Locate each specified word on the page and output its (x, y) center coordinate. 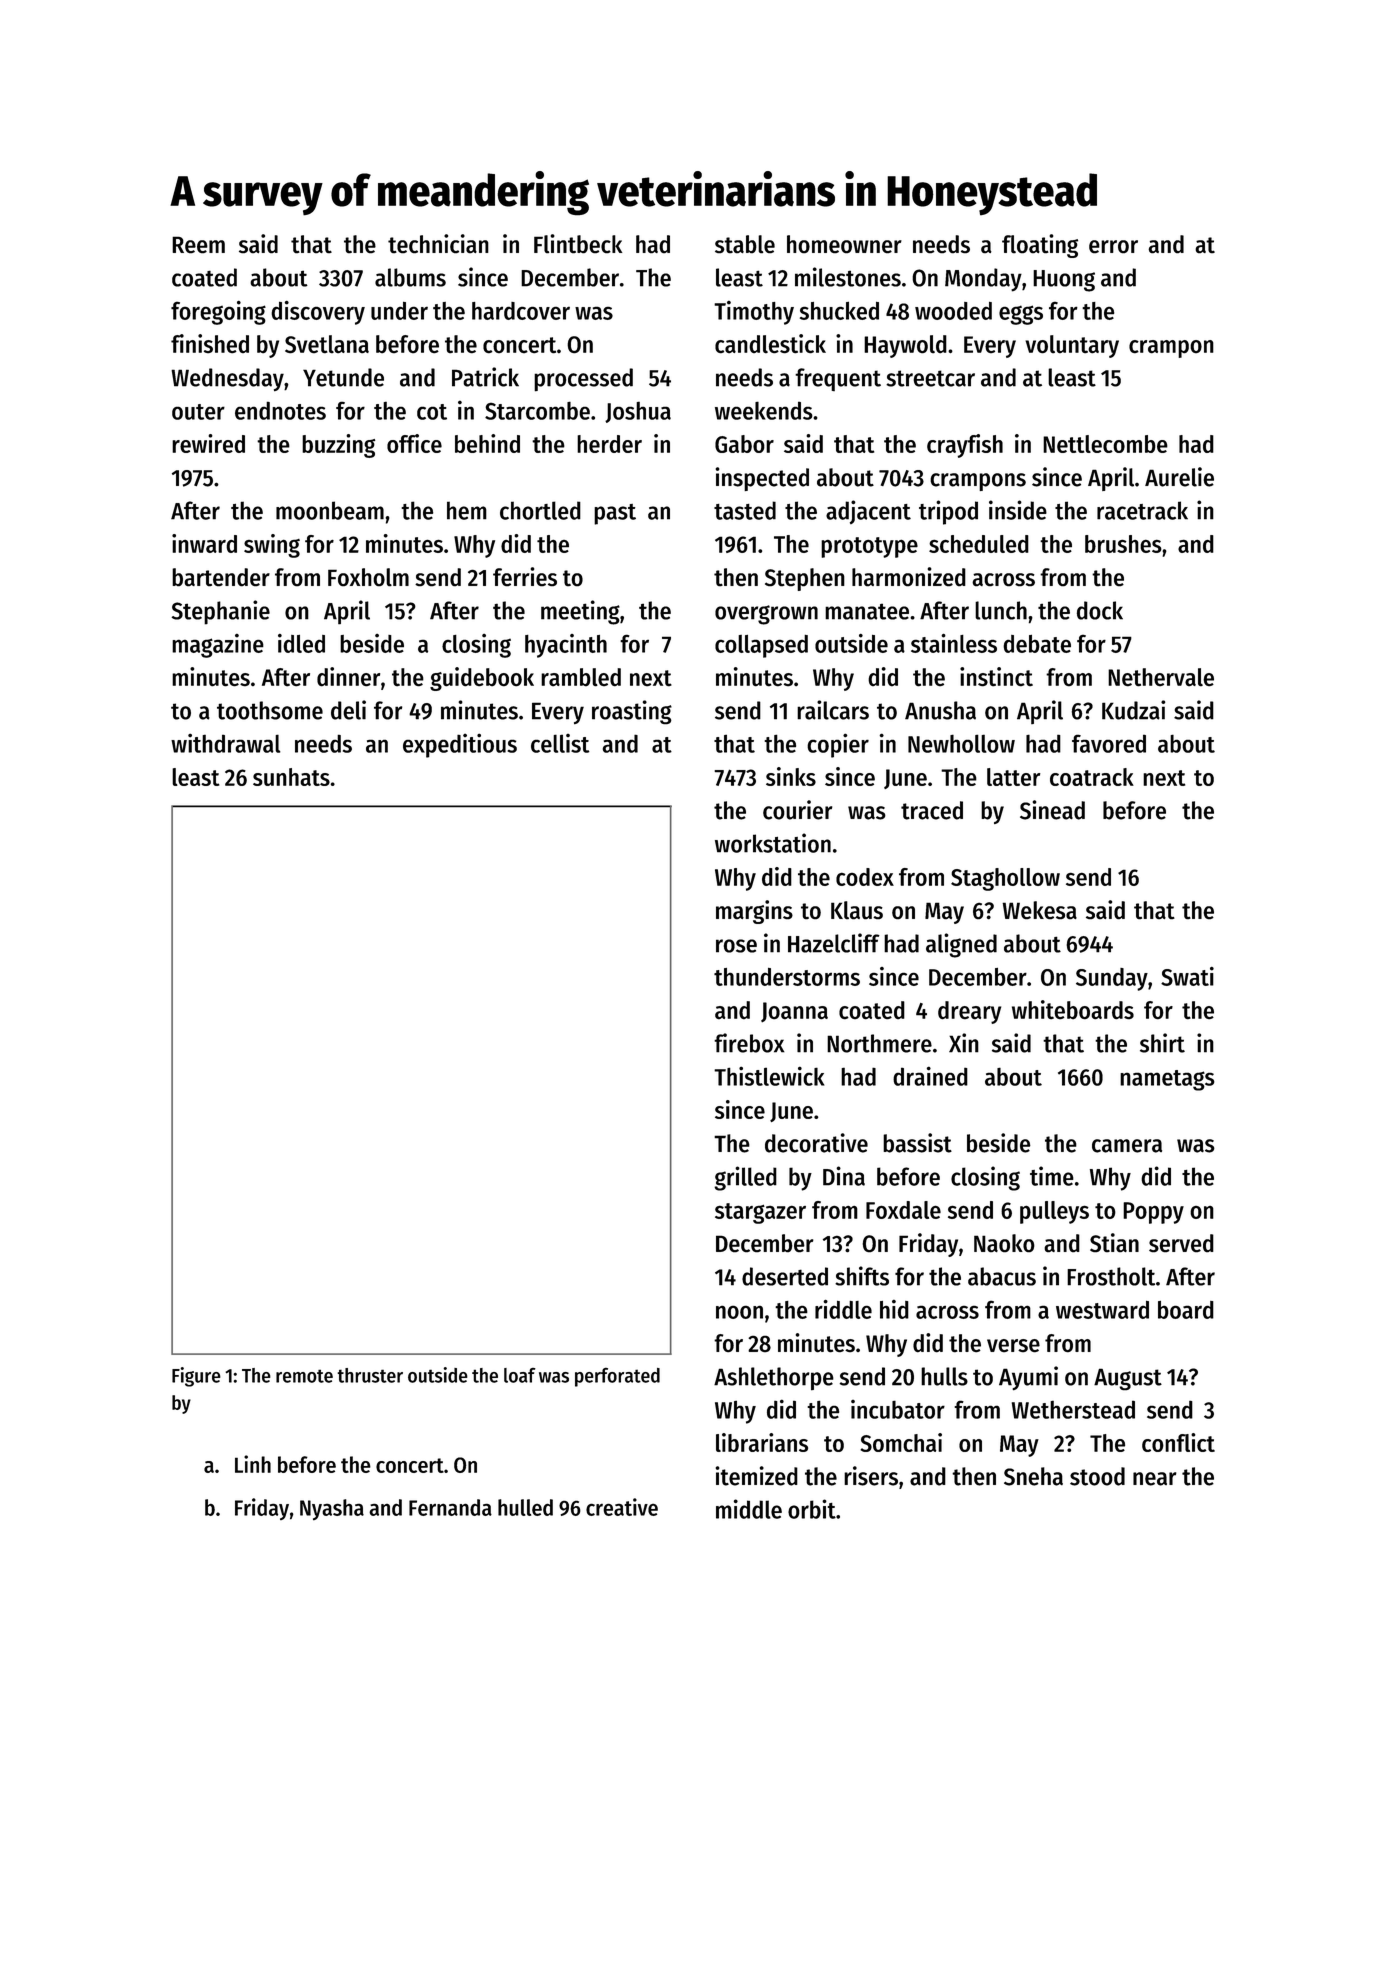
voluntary (1072, 346)
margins (754, 912)
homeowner (844, 244)
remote (304, 1376)
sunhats (291, 777)
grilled (745, 1178)
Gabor (744, 444)
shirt (1162, 1043)
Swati (1187, 976)
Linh (253, 1464)
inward (204, 543)
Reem (198, 245)
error (1113, 247)
